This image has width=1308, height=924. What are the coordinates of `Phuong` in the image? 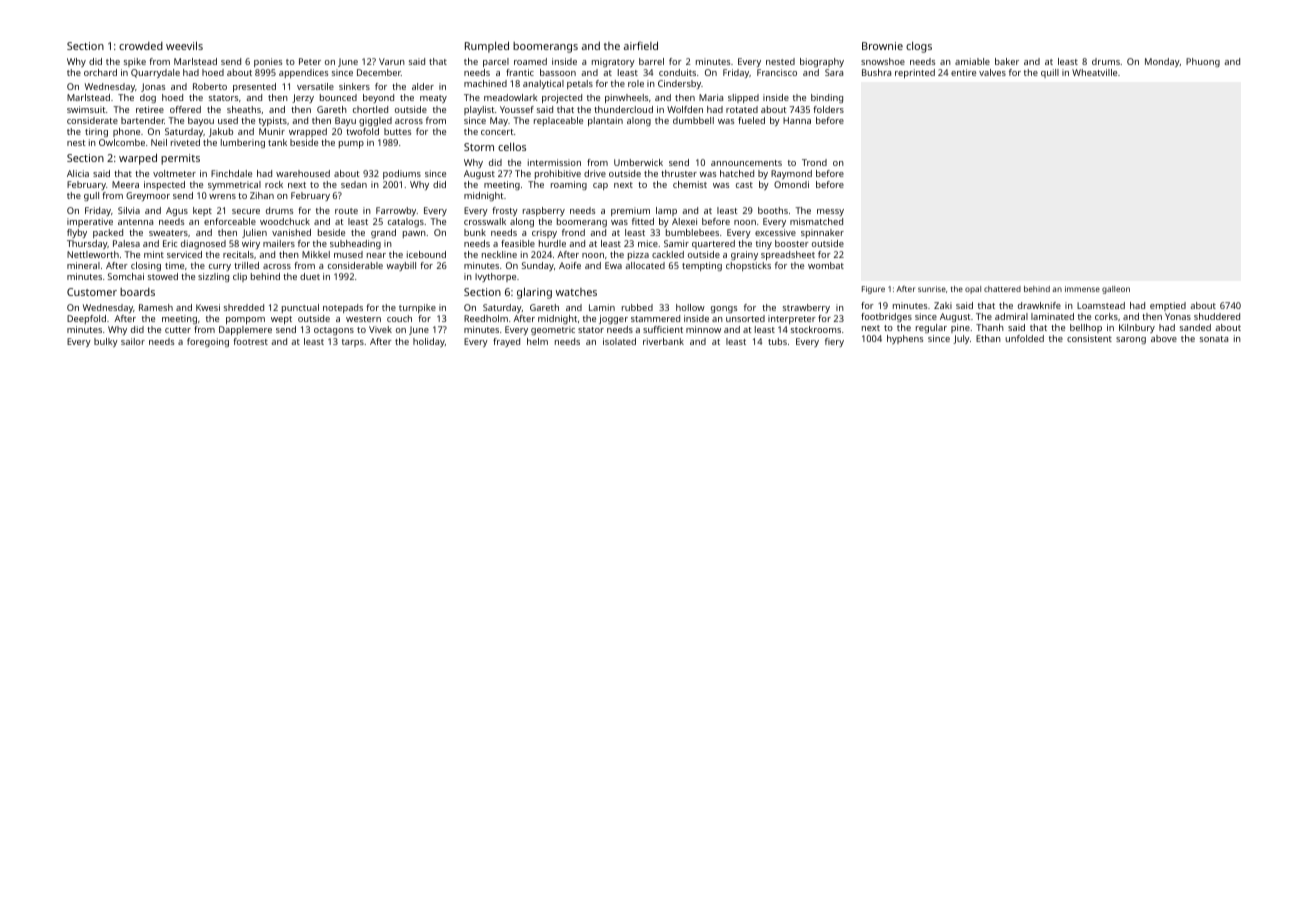 It's located at (1203, 62).
